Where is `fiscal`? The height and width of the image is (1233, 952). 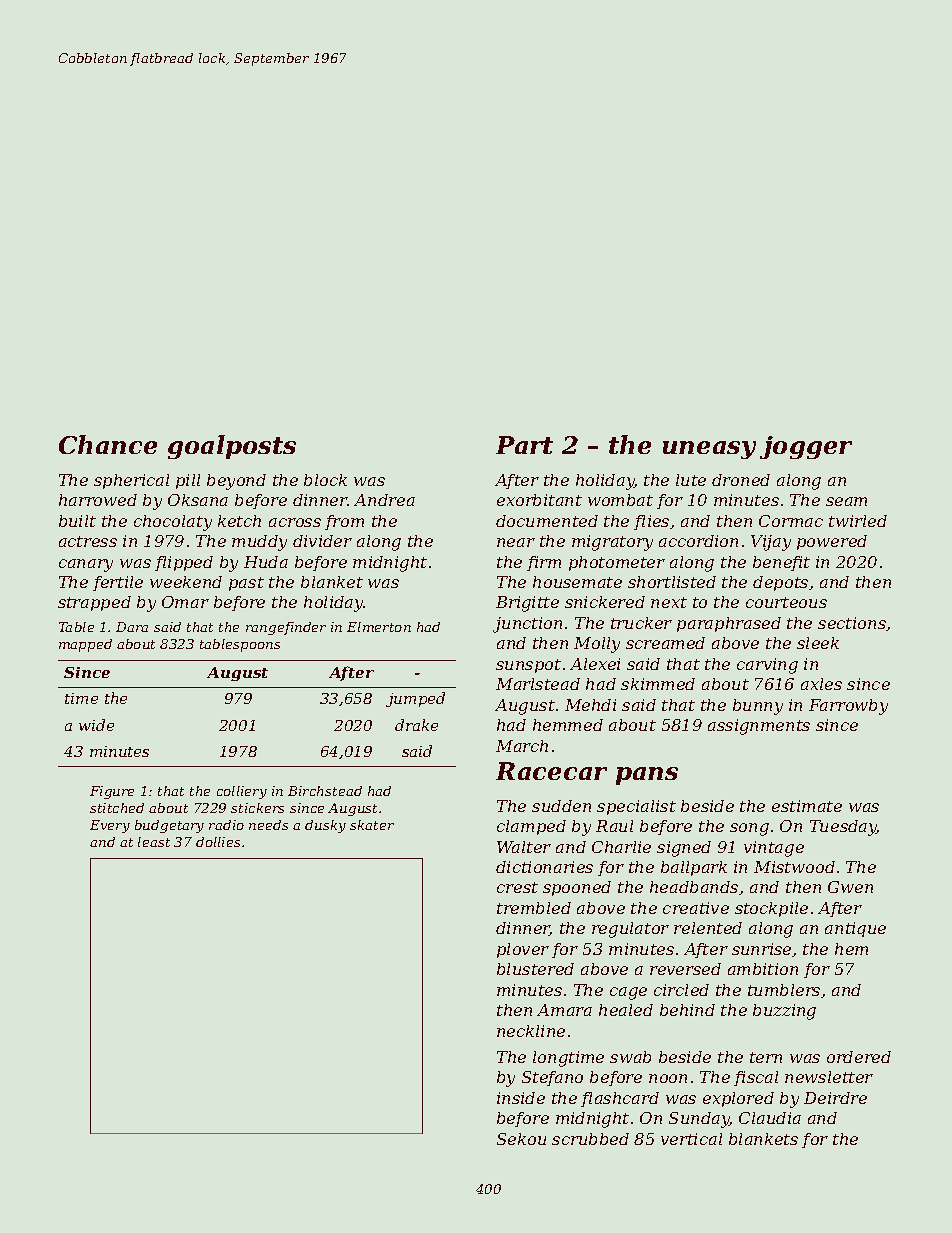
fiscal is located at coordinates (756, 1078).
